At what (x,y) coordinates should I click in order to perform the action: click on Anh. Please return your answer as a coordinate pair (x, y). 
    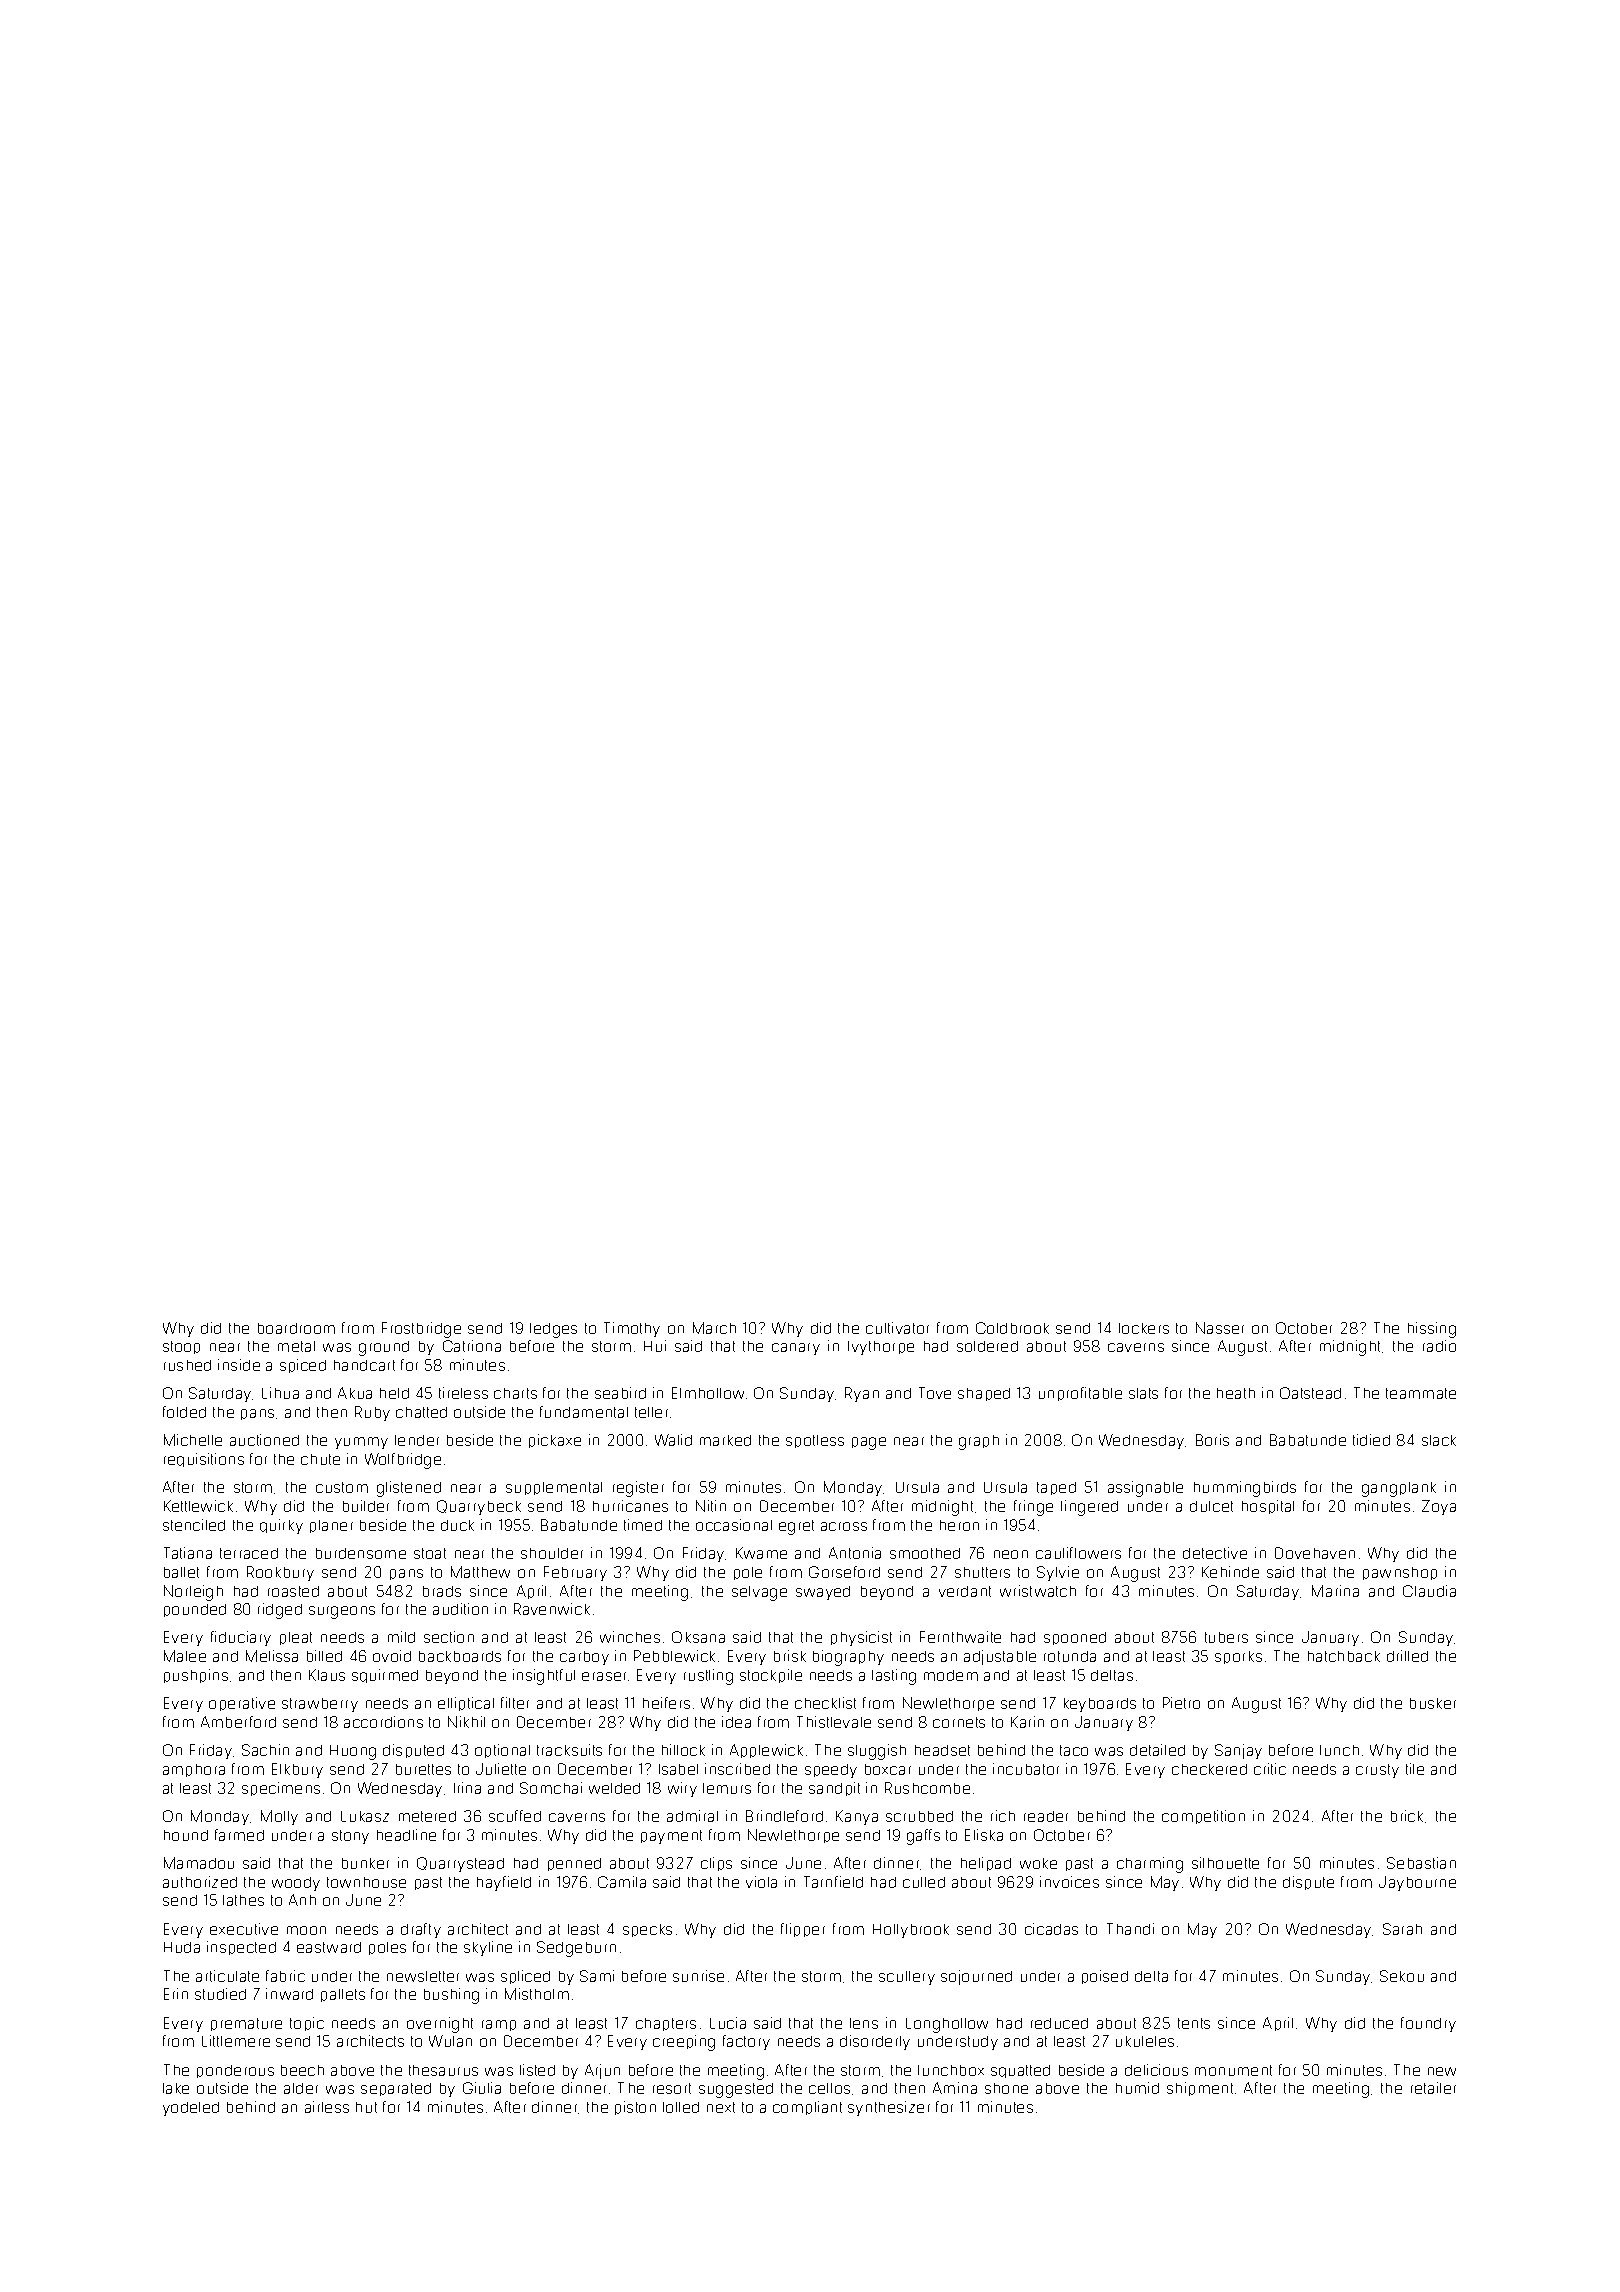
    Looking at the image, I should click on (302, 1900).
